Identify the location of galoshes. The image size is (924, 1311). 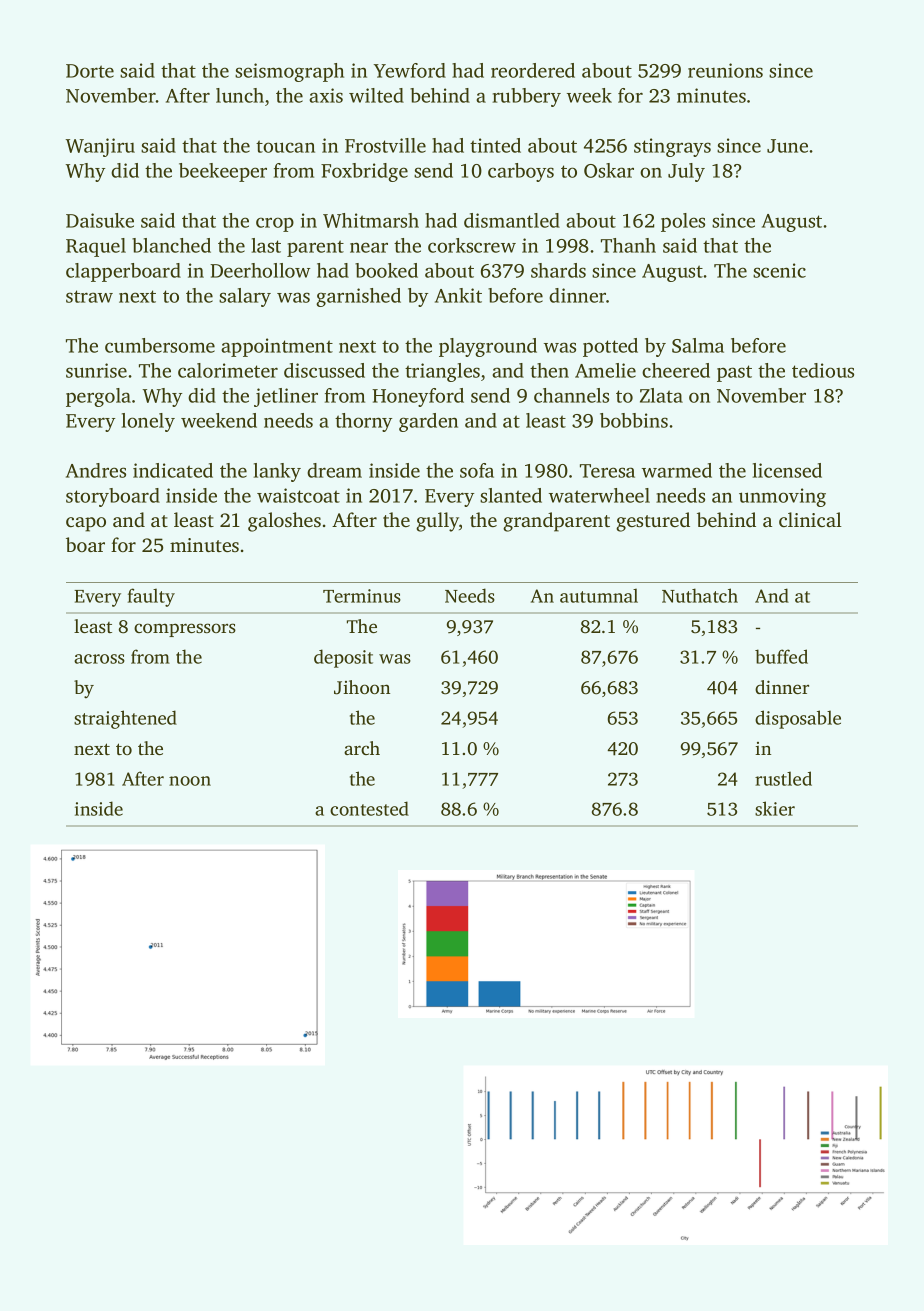
(284, 522).
